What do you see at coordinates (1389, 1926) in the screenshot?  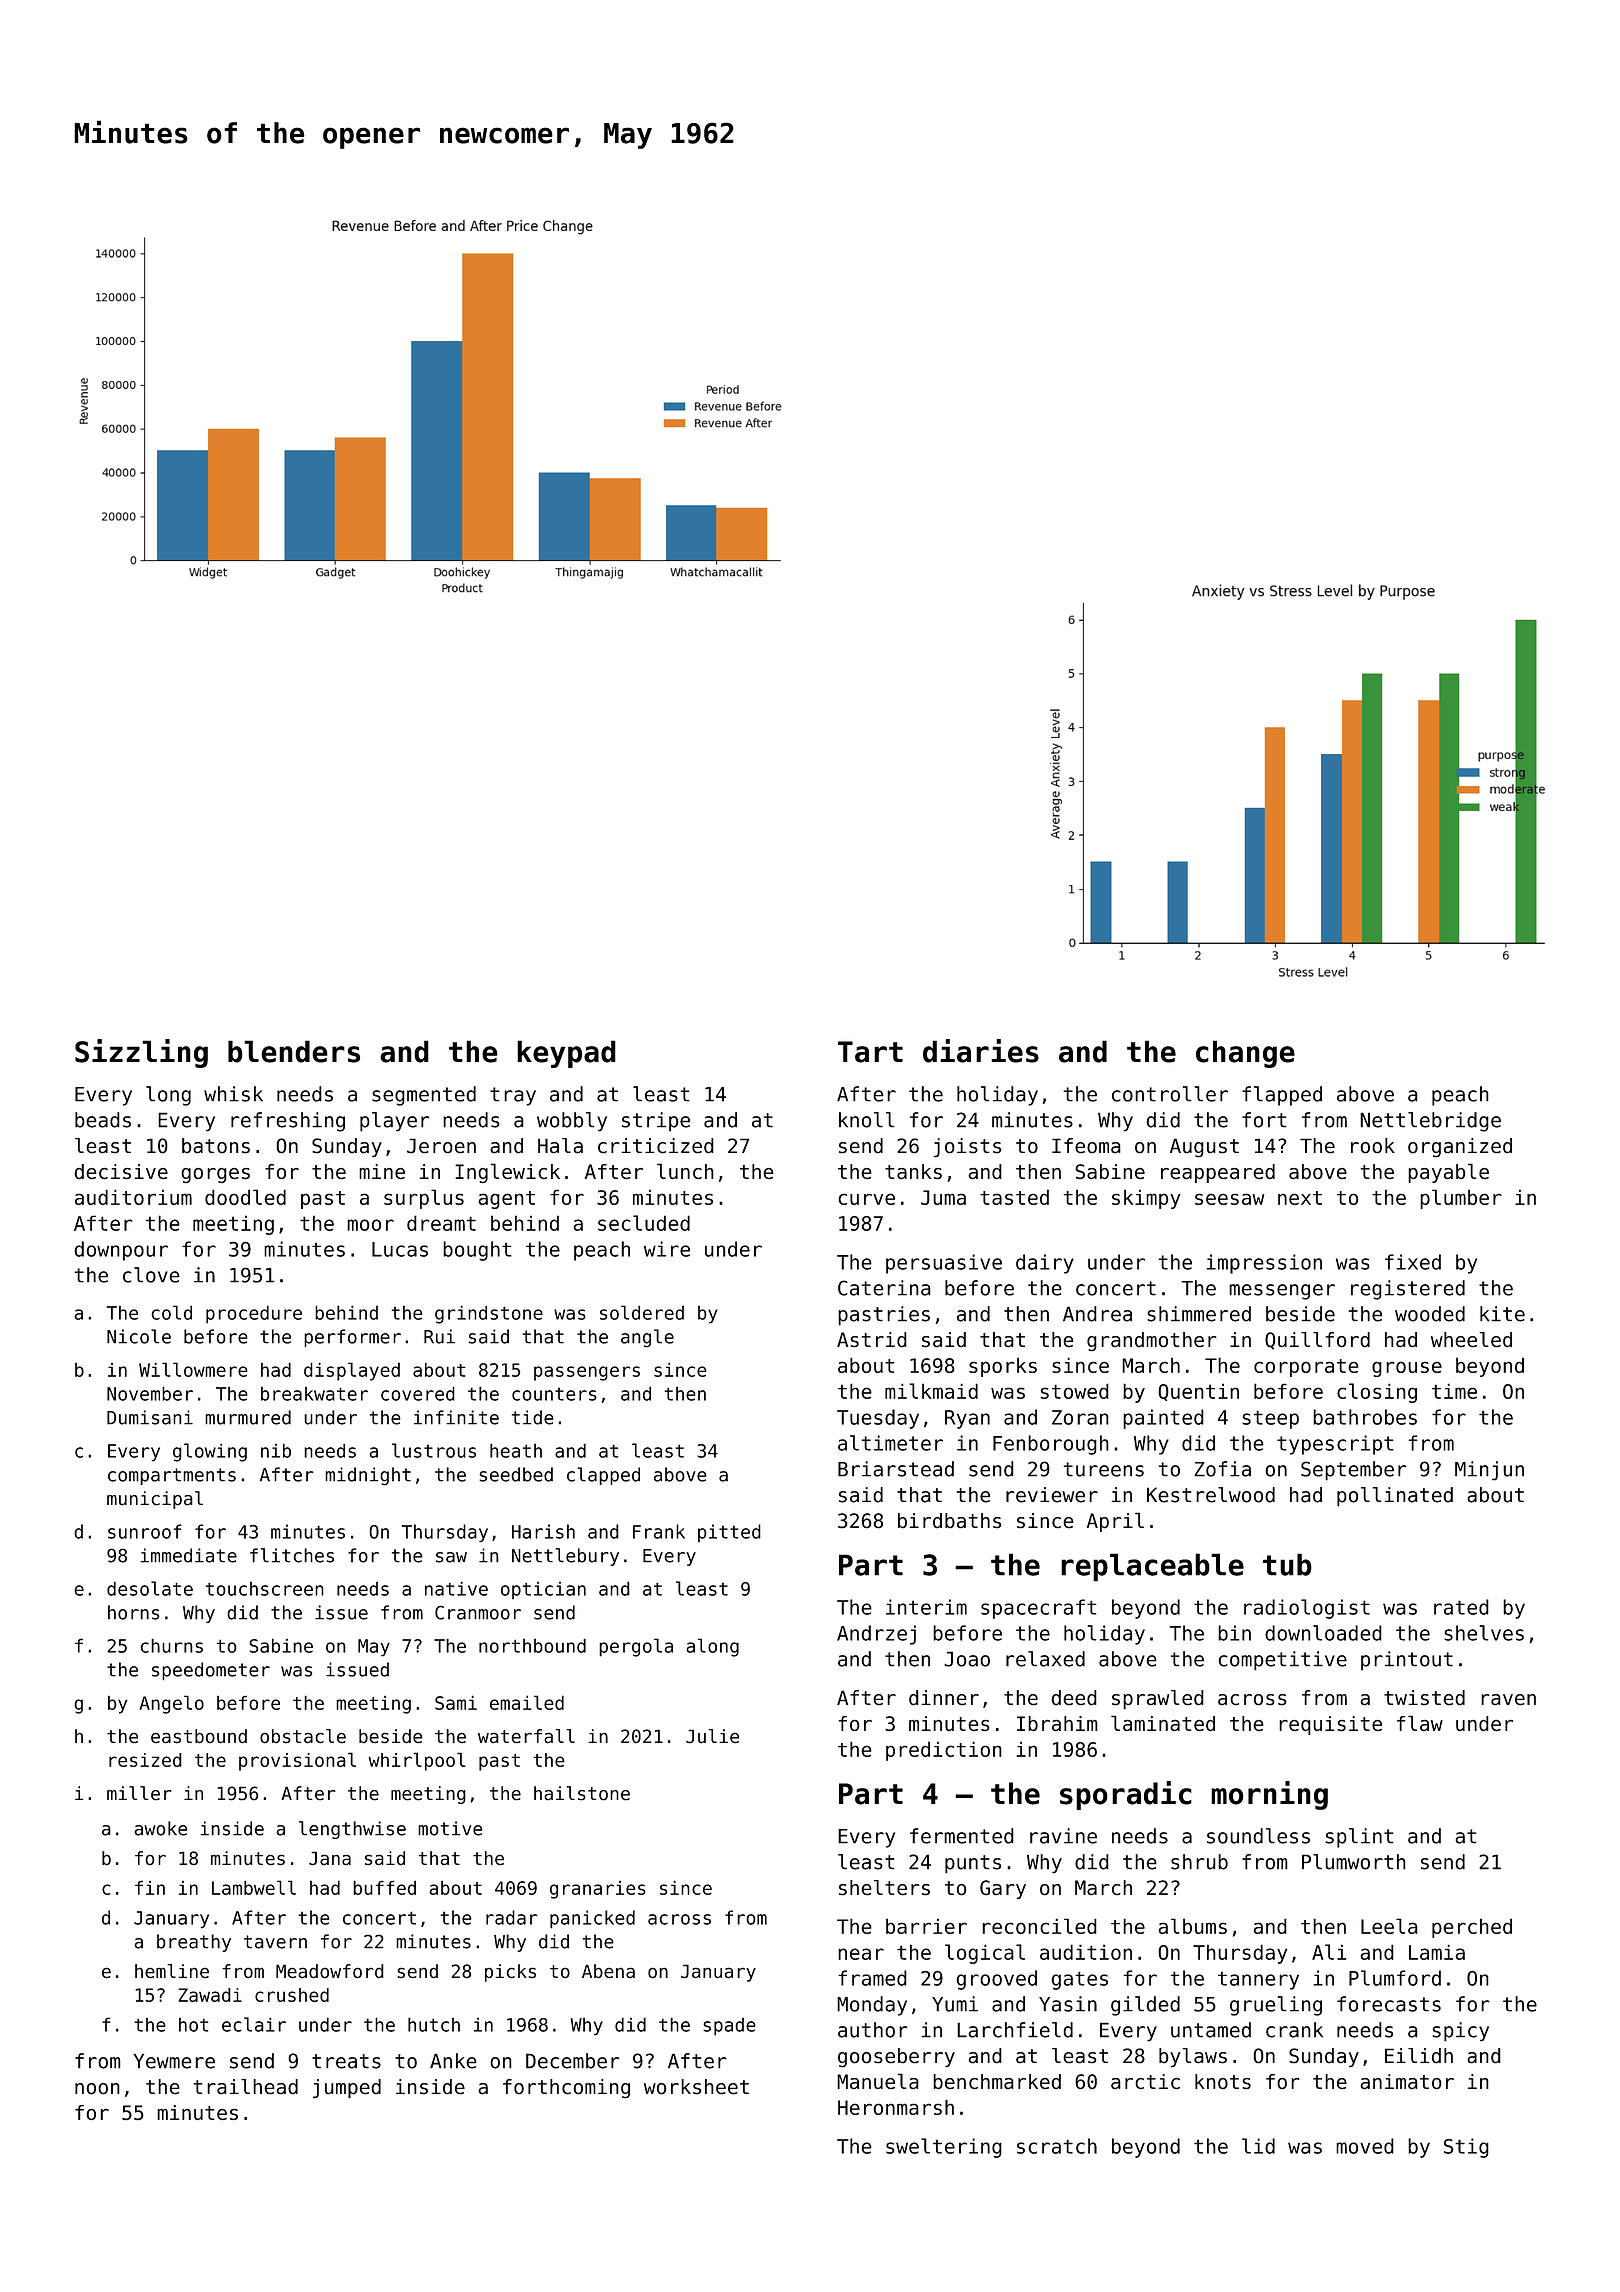 I see `Leela` at bounding box center [1389, 1926].
